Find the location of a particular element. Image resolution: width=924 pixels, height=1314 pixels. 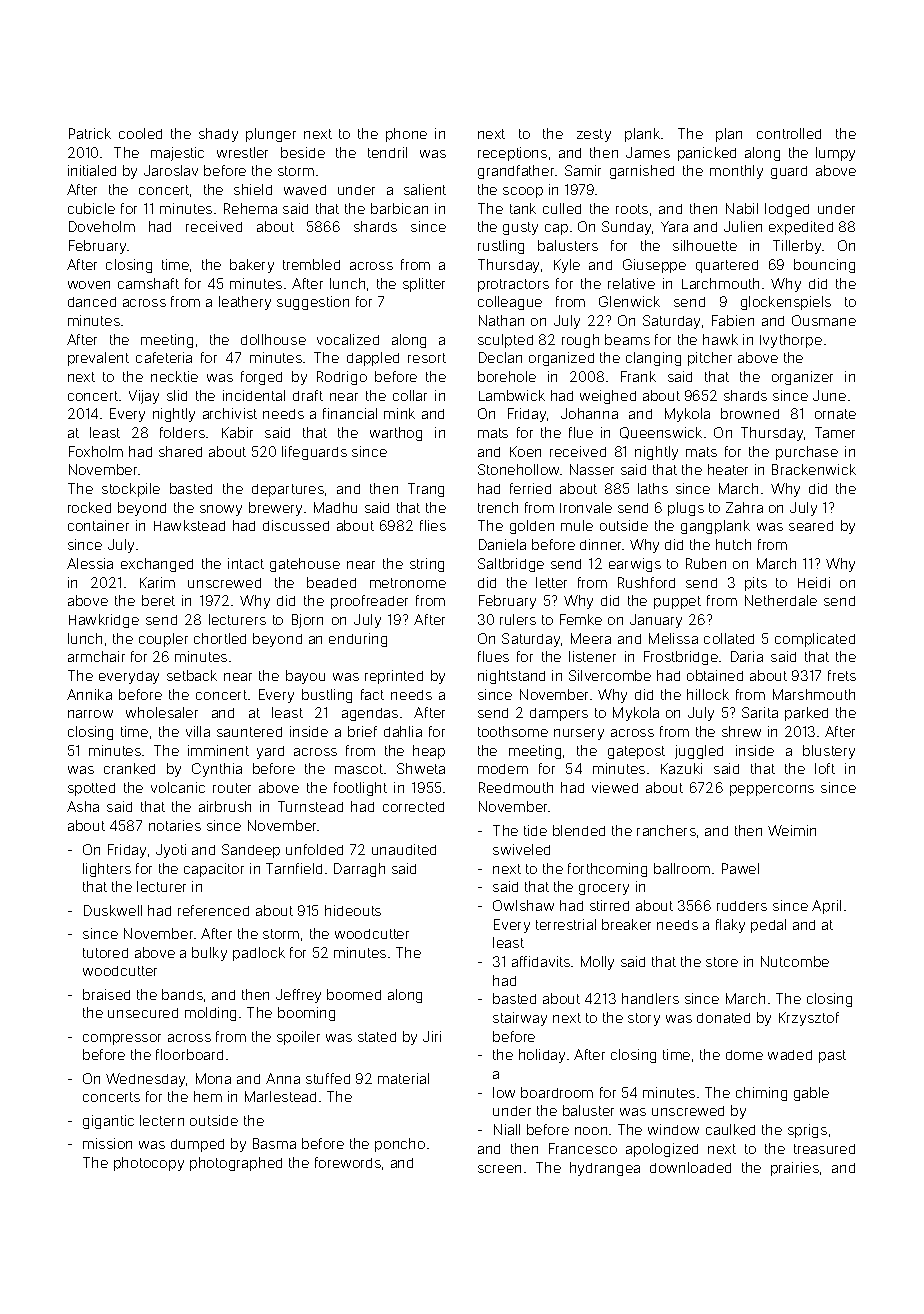

bulky is located at coordinates (209, 954).
